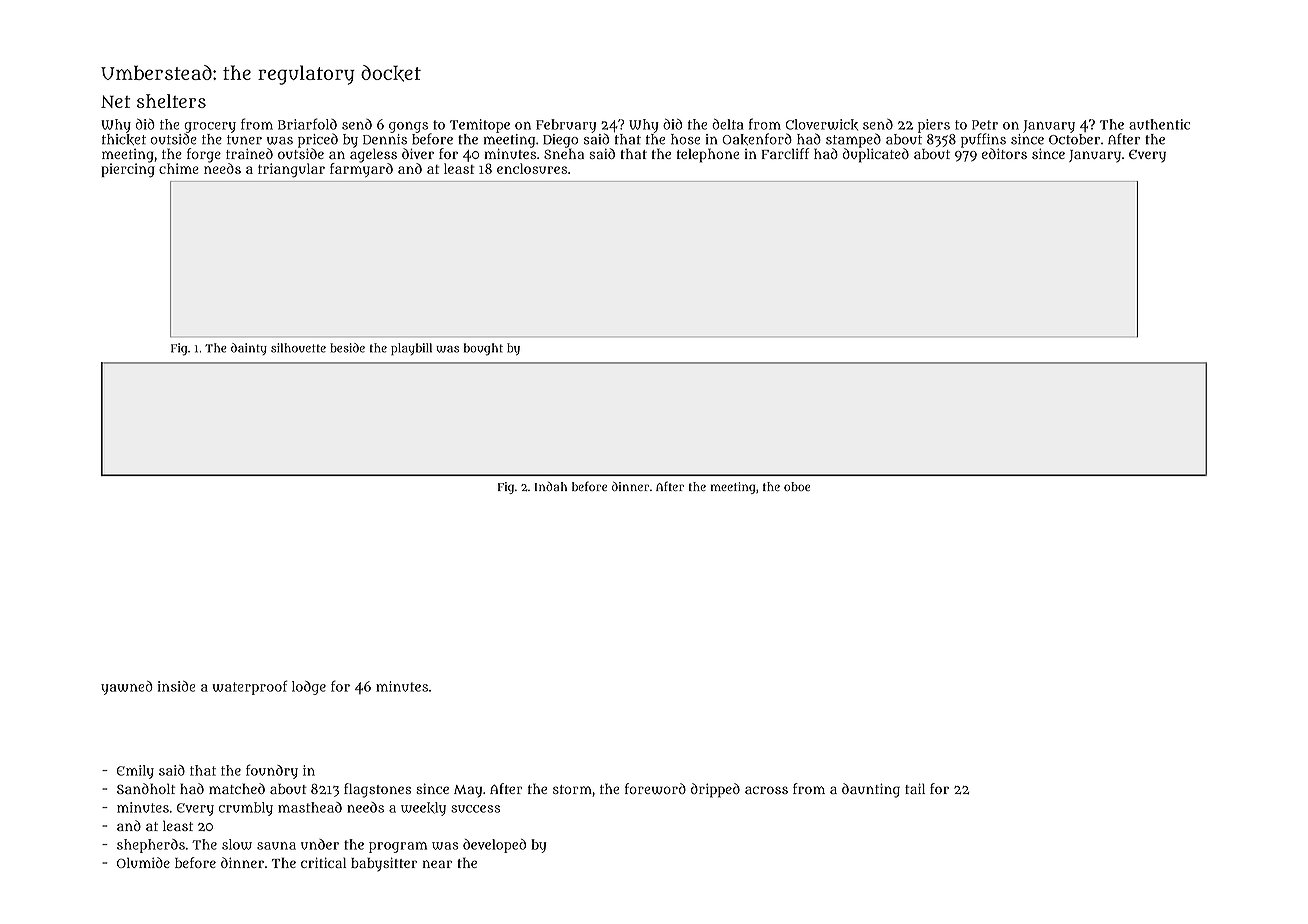 This screenshot has height=924, width=1308. What do you see at coordinates (127, 688) in the screenshot?
I see `yawned` at bounding box center [127, 688].
